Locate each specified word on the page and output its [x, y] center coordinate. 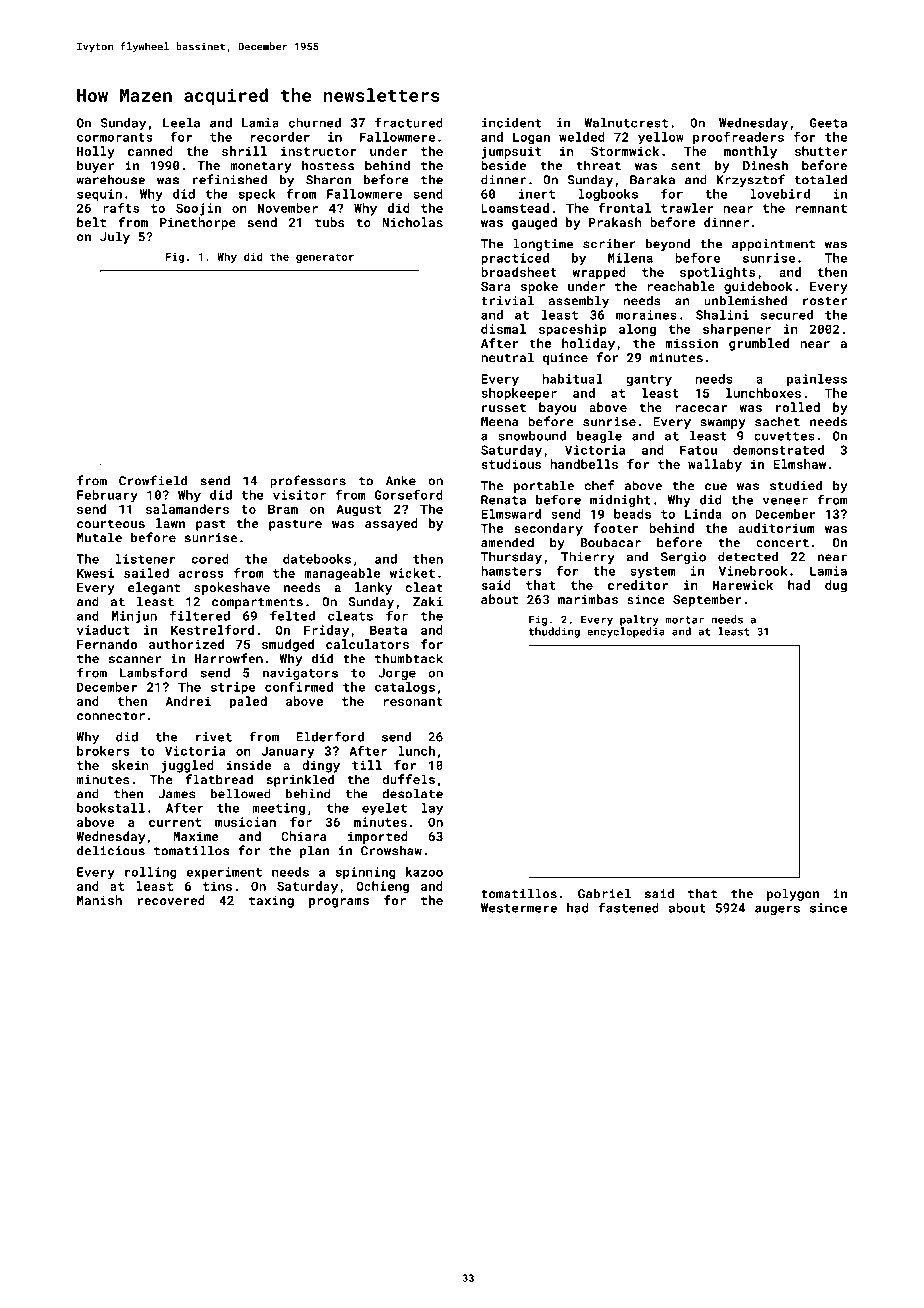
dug [836, 586]
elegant [154, 588]
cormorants [115, 137]
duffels [408, 779]
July [115, 237]
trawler [687, 208]
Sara [496, 286]
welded [582, 137]
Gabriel [604, 893]
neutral [507, 357]
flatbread [219, 779]
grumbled [759, 344]
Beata [388, 630]
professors [308, 481]
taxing [271, 901]
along [637, 330]
